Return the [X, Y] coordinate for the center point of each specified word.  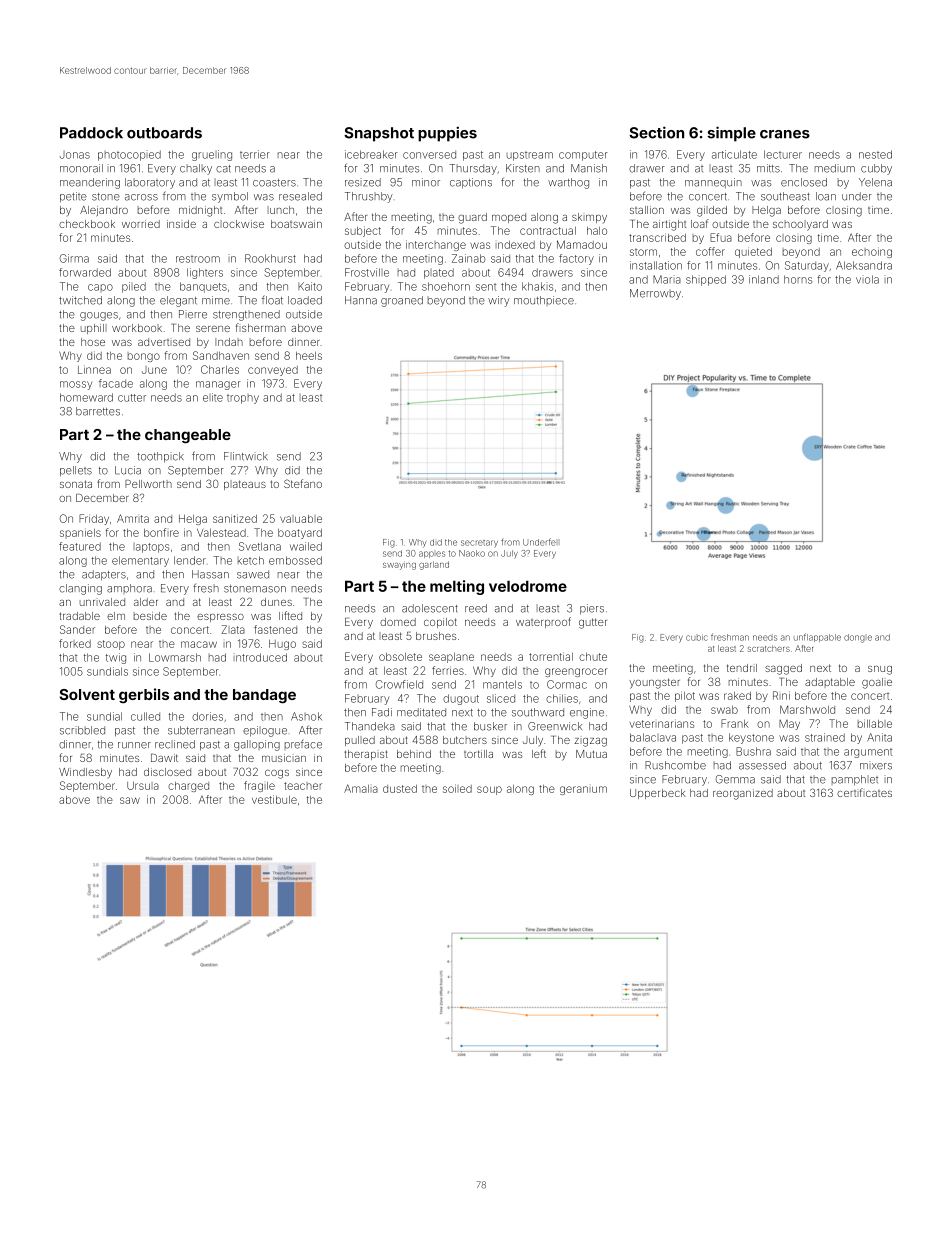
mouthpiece [544, 301]
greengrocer [576, 672]
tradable [79, 616]
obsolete [400, 657]
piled [134, 287]
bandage [264, 696]
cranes [785, 134]
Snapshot [379, 134]
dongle [858, 638]
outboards [164, 133]
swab [724, 710]
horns [798, 279]
